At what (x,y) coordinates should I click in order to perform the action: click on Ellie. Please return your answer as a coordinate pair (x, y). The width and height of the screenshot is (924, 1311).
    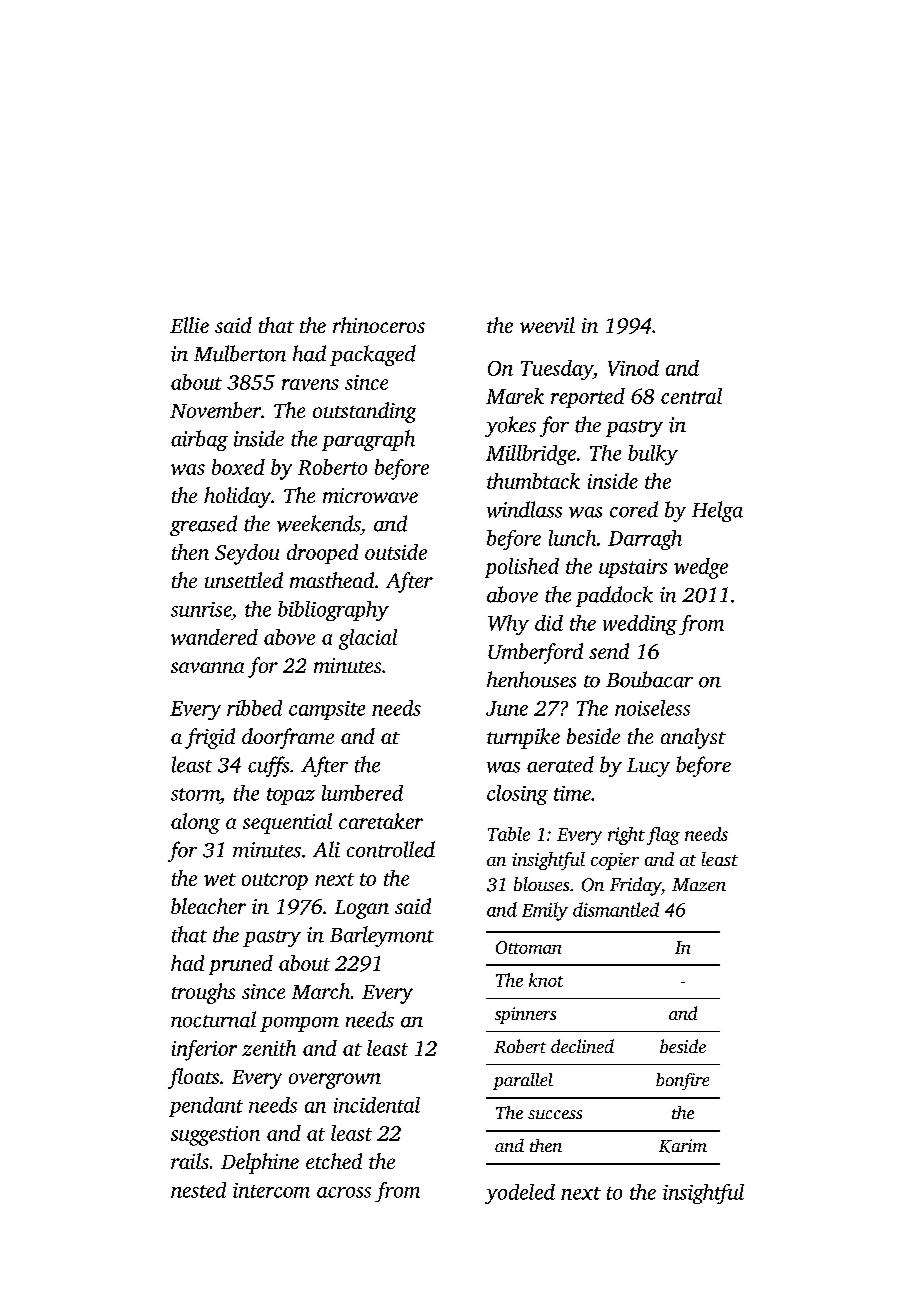
    Looking at the image, I should click on (189, 325).
